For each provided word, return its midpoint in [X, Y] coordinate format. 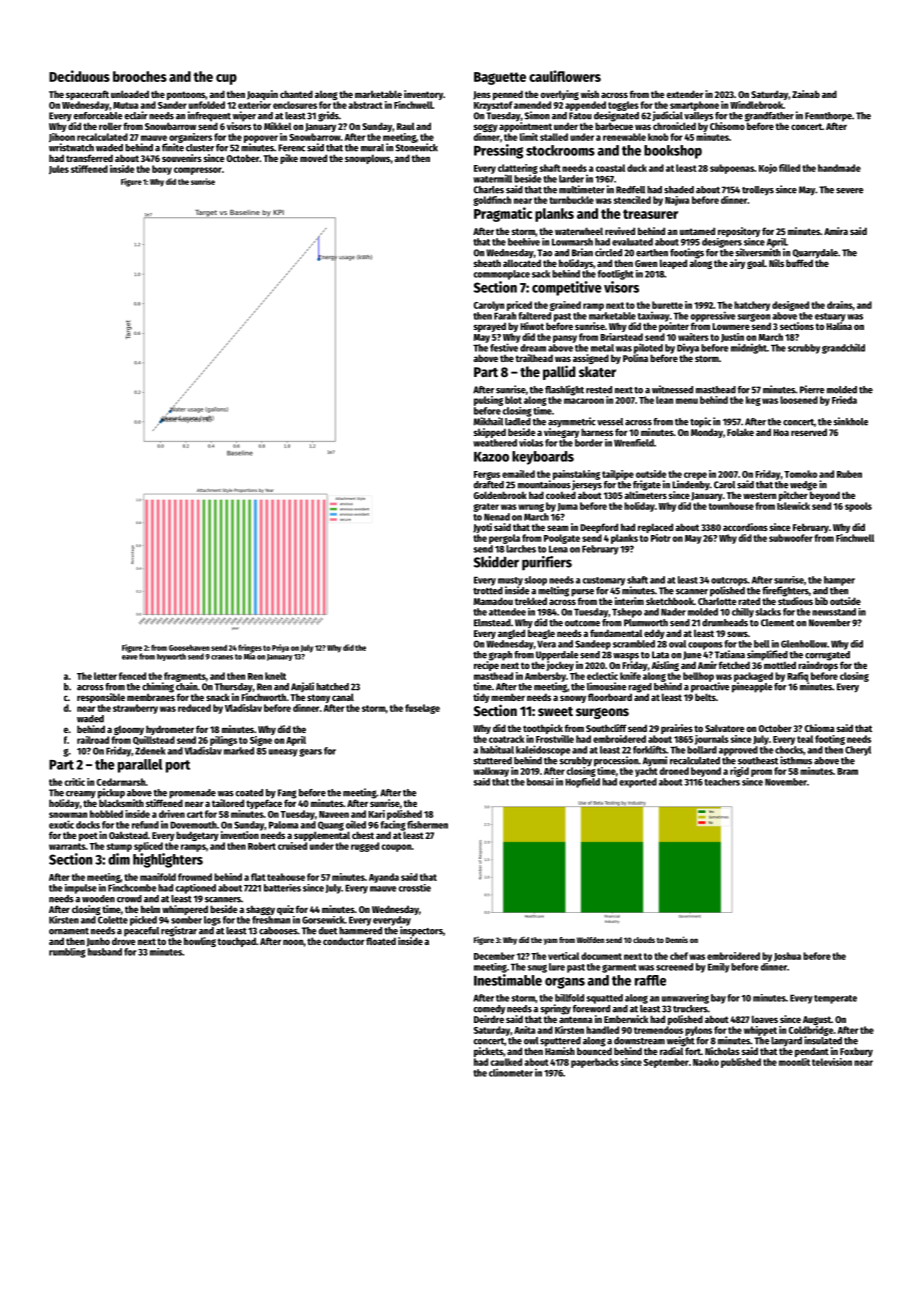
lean [664, 400]
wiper [244, 116]
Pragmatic [503, 214]
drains [840, 305]
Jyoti [482, 528]
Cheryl [858, 751]
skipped [489, 433]
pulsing [488, 401]
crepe [695, 476]
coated [249, 793]
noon [293, 942]
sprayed [489, 327]
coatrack [506, 739]
